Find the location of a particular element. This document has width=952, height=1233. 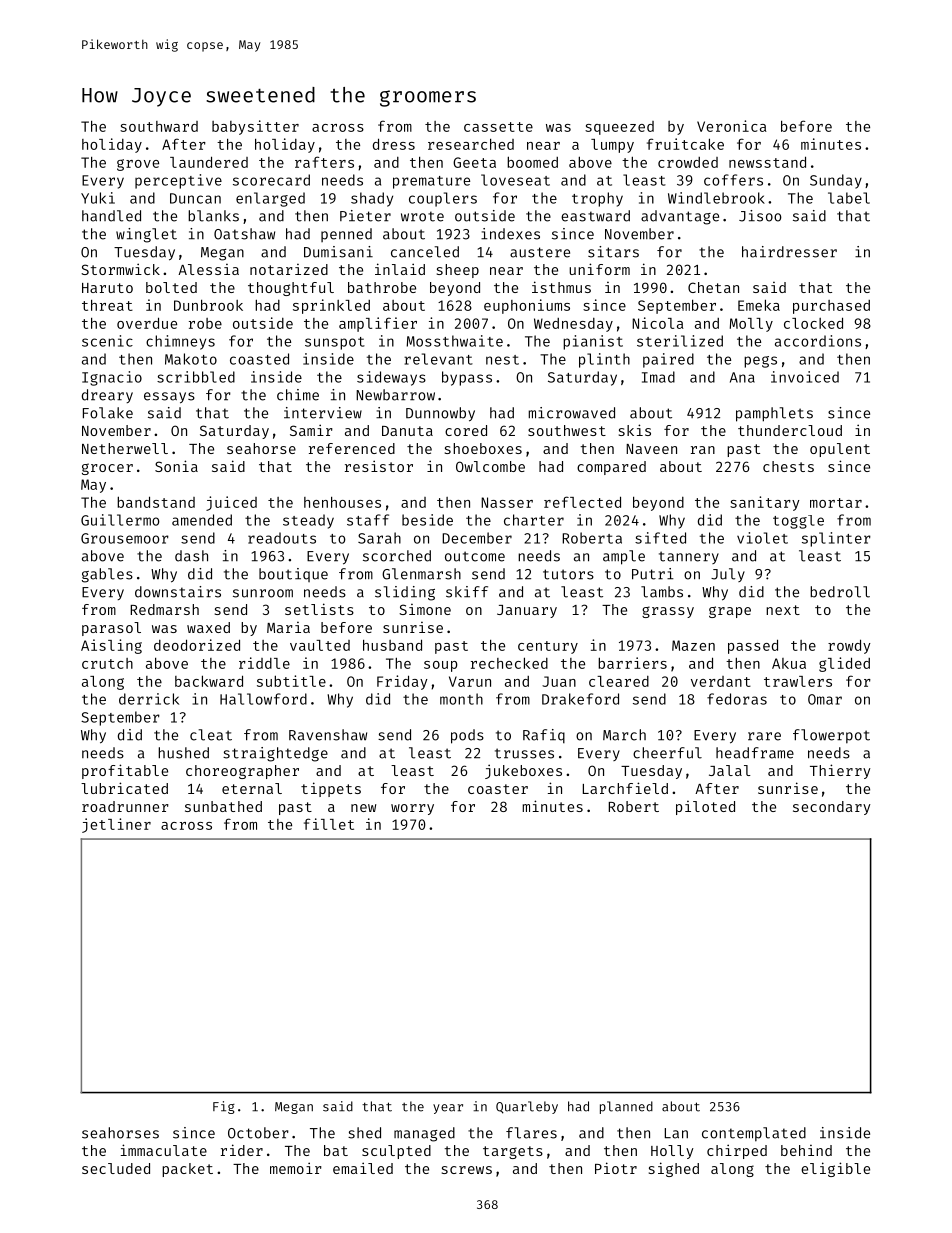

crowded is located at coordinates (688, 162).
